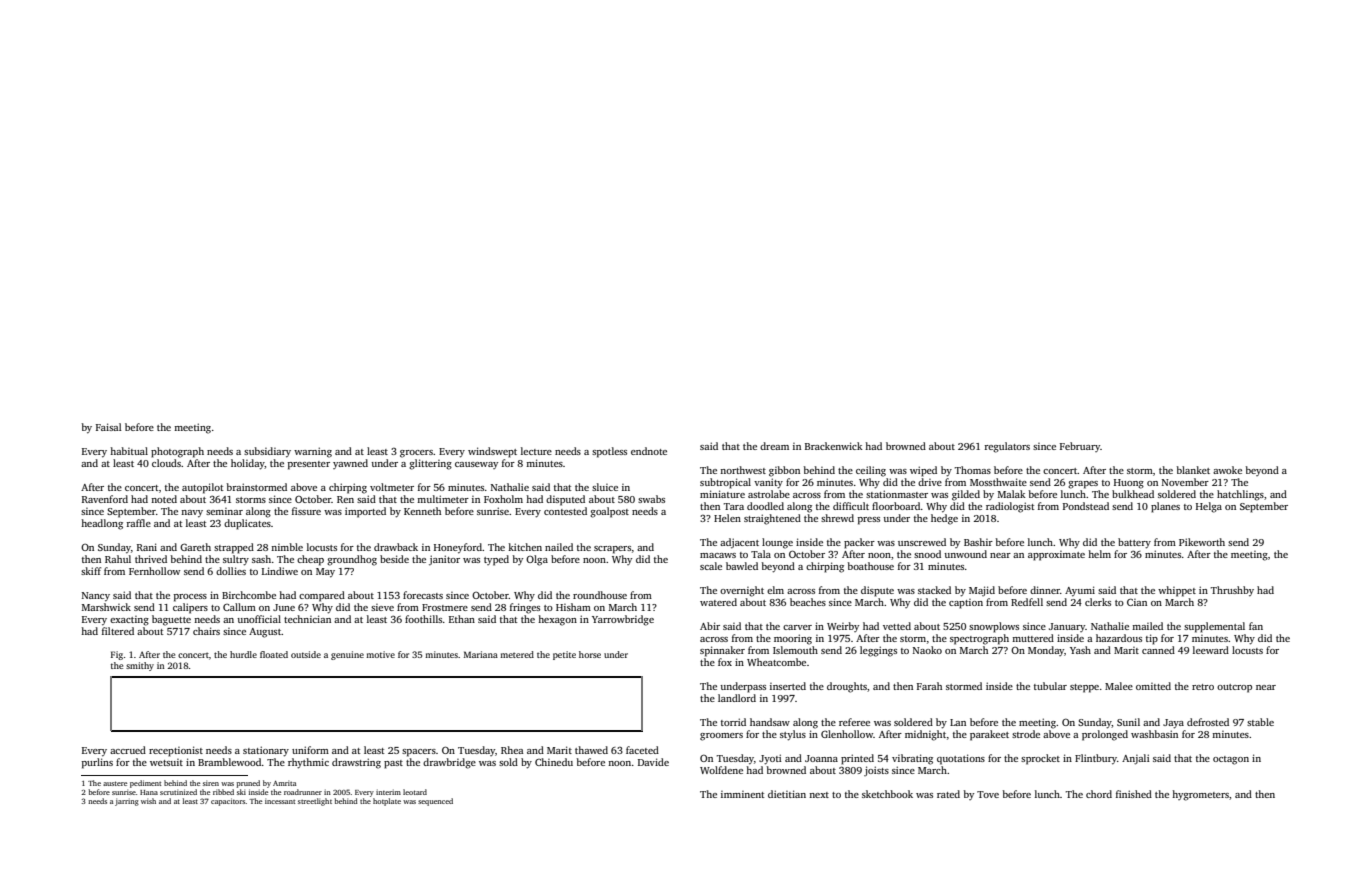 The width and height of the document is (1372, 887). I want to click on dream, so click(774, 446).
